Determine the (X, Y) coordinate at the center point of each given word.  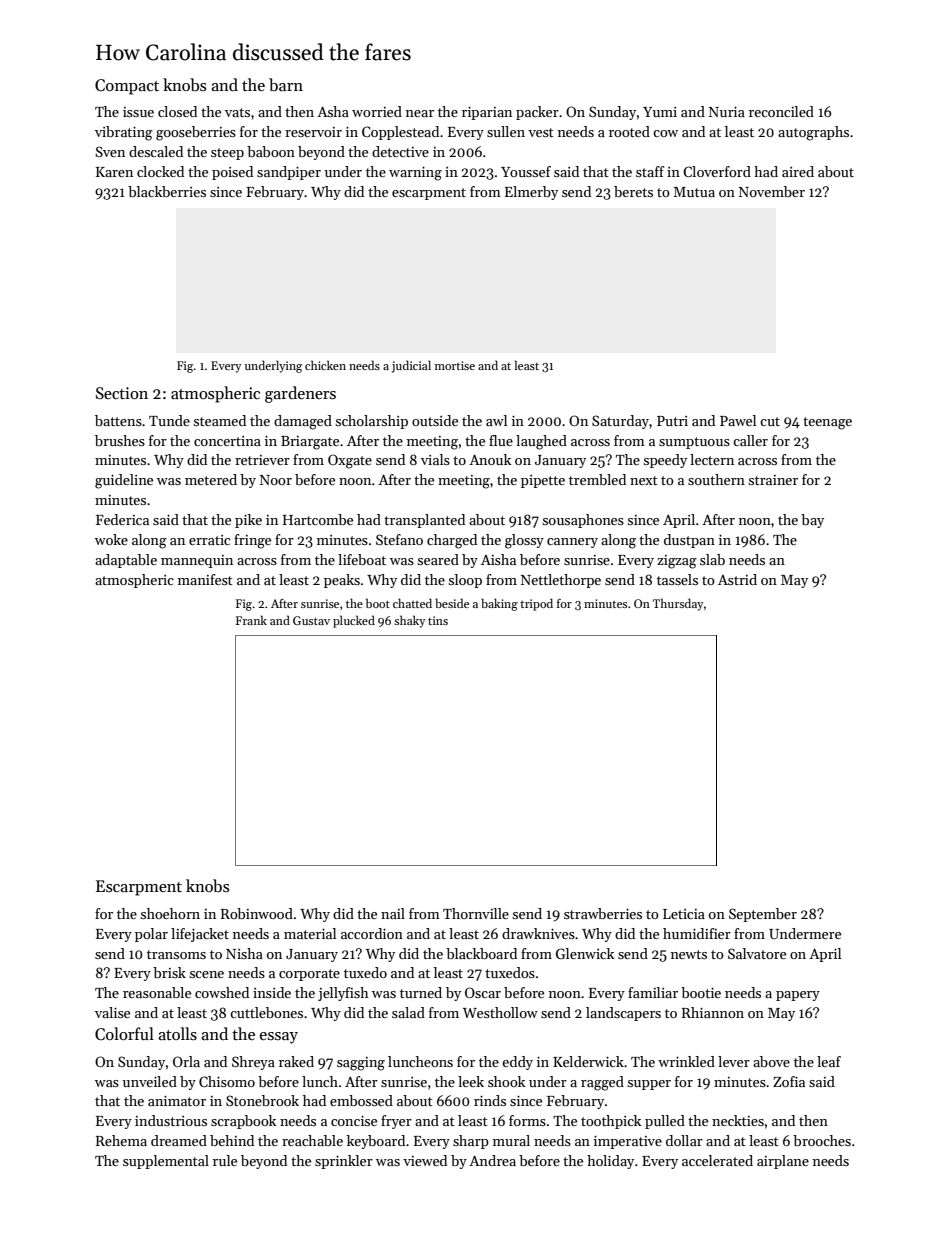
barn (286, 84)
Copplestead (400, 133)
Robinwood (257, 913)
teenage (827, 423)
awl (496, 420)
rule (225, 1160)
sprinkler (344, 1162)
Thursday (678, 604)
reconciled (781, 111)
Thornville (476, 913)
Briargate (310, 443)
